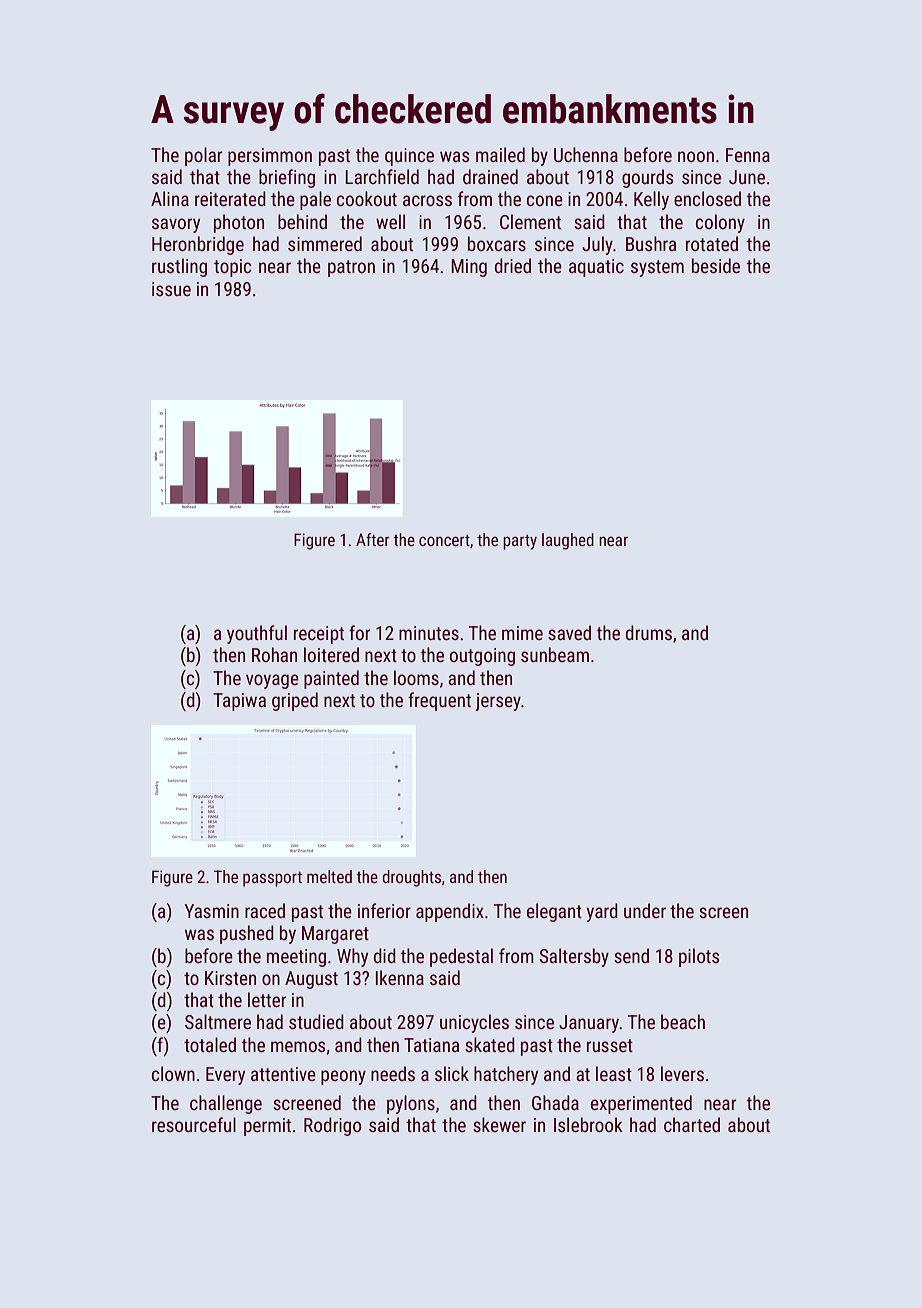 The image size is (922, 1308). Describe the element at coordinates (716, 265) in the screenshot. I see `beside` at that location.
